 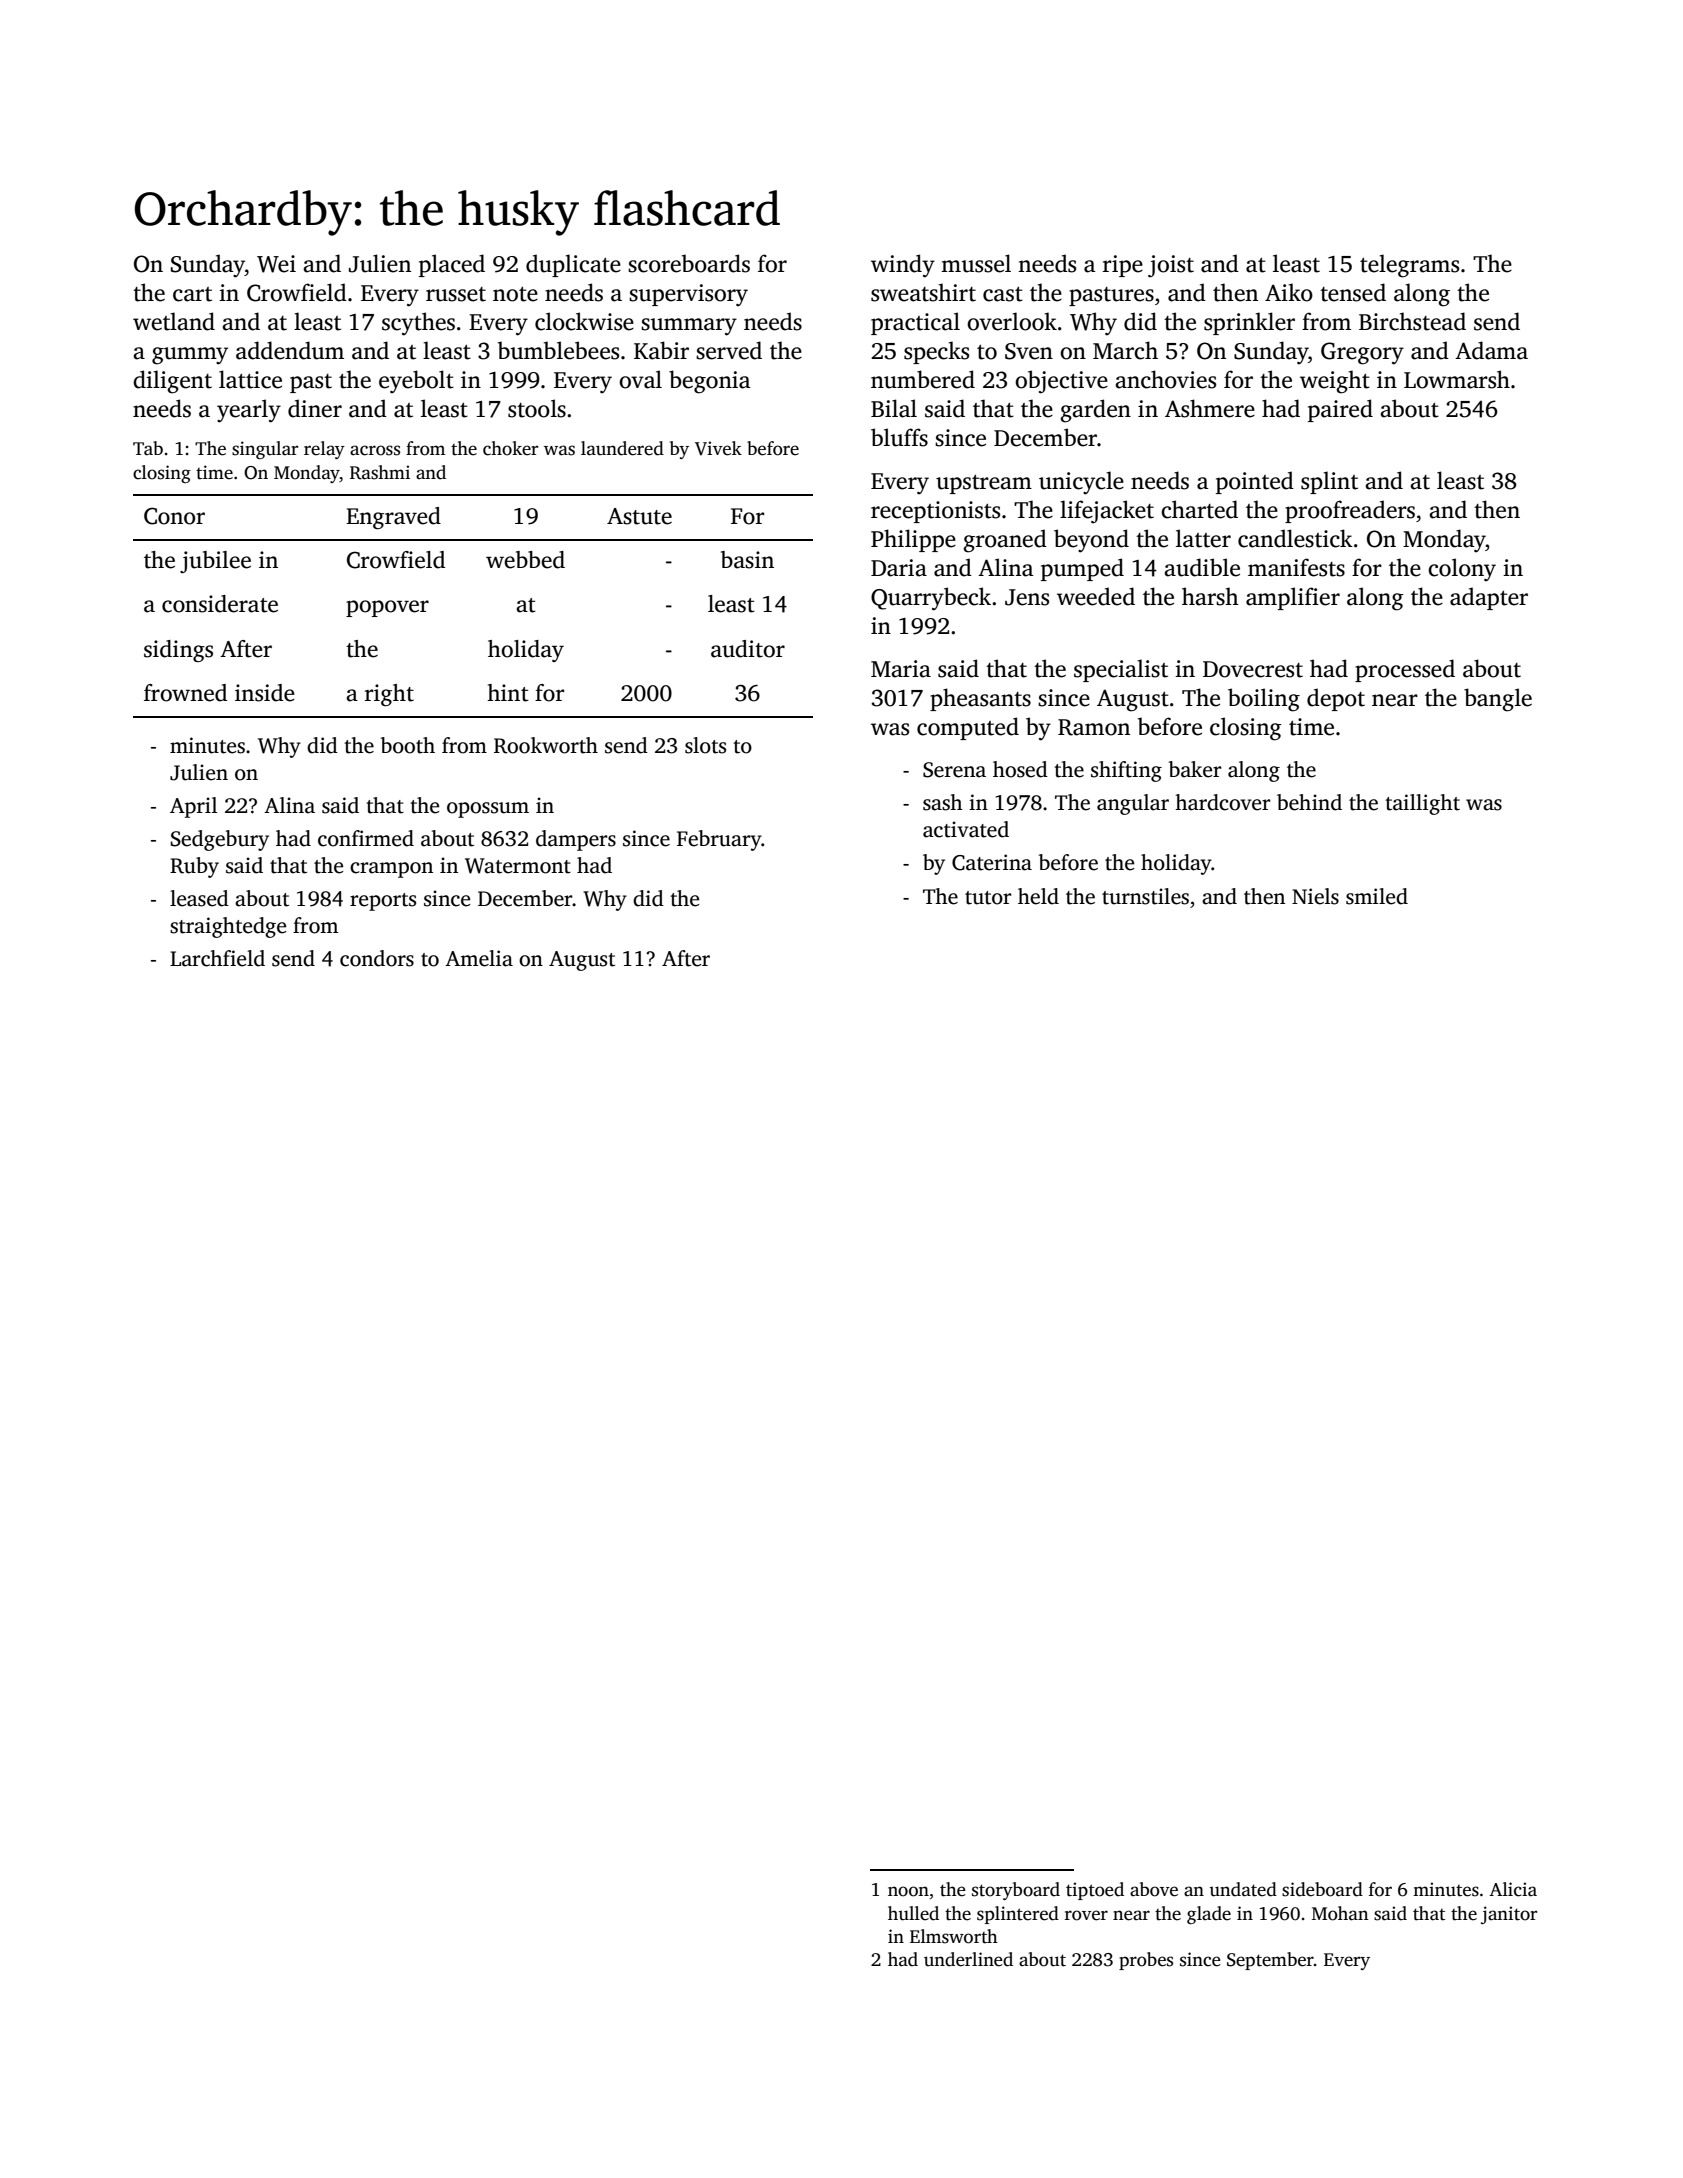 I want to click on Dovecrest, so click(x=1253, y=669).
